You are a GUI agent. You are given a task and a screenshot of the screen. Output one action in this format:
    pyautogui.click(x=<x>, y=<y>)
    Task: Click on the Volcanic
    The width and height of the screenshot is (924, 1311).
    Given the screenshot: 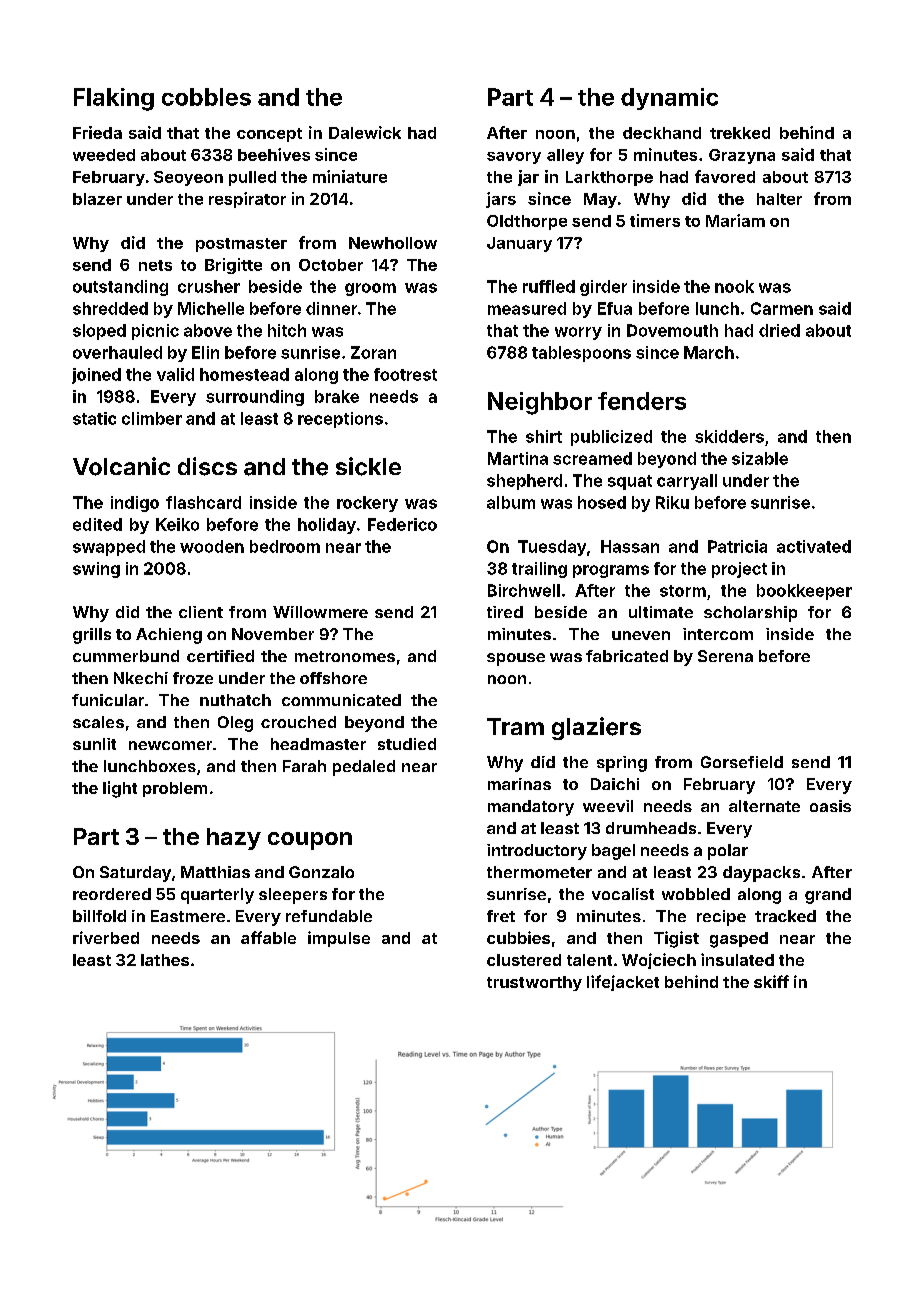 What is the action you would take?
    pyautogui.click(x=121, y=466)
